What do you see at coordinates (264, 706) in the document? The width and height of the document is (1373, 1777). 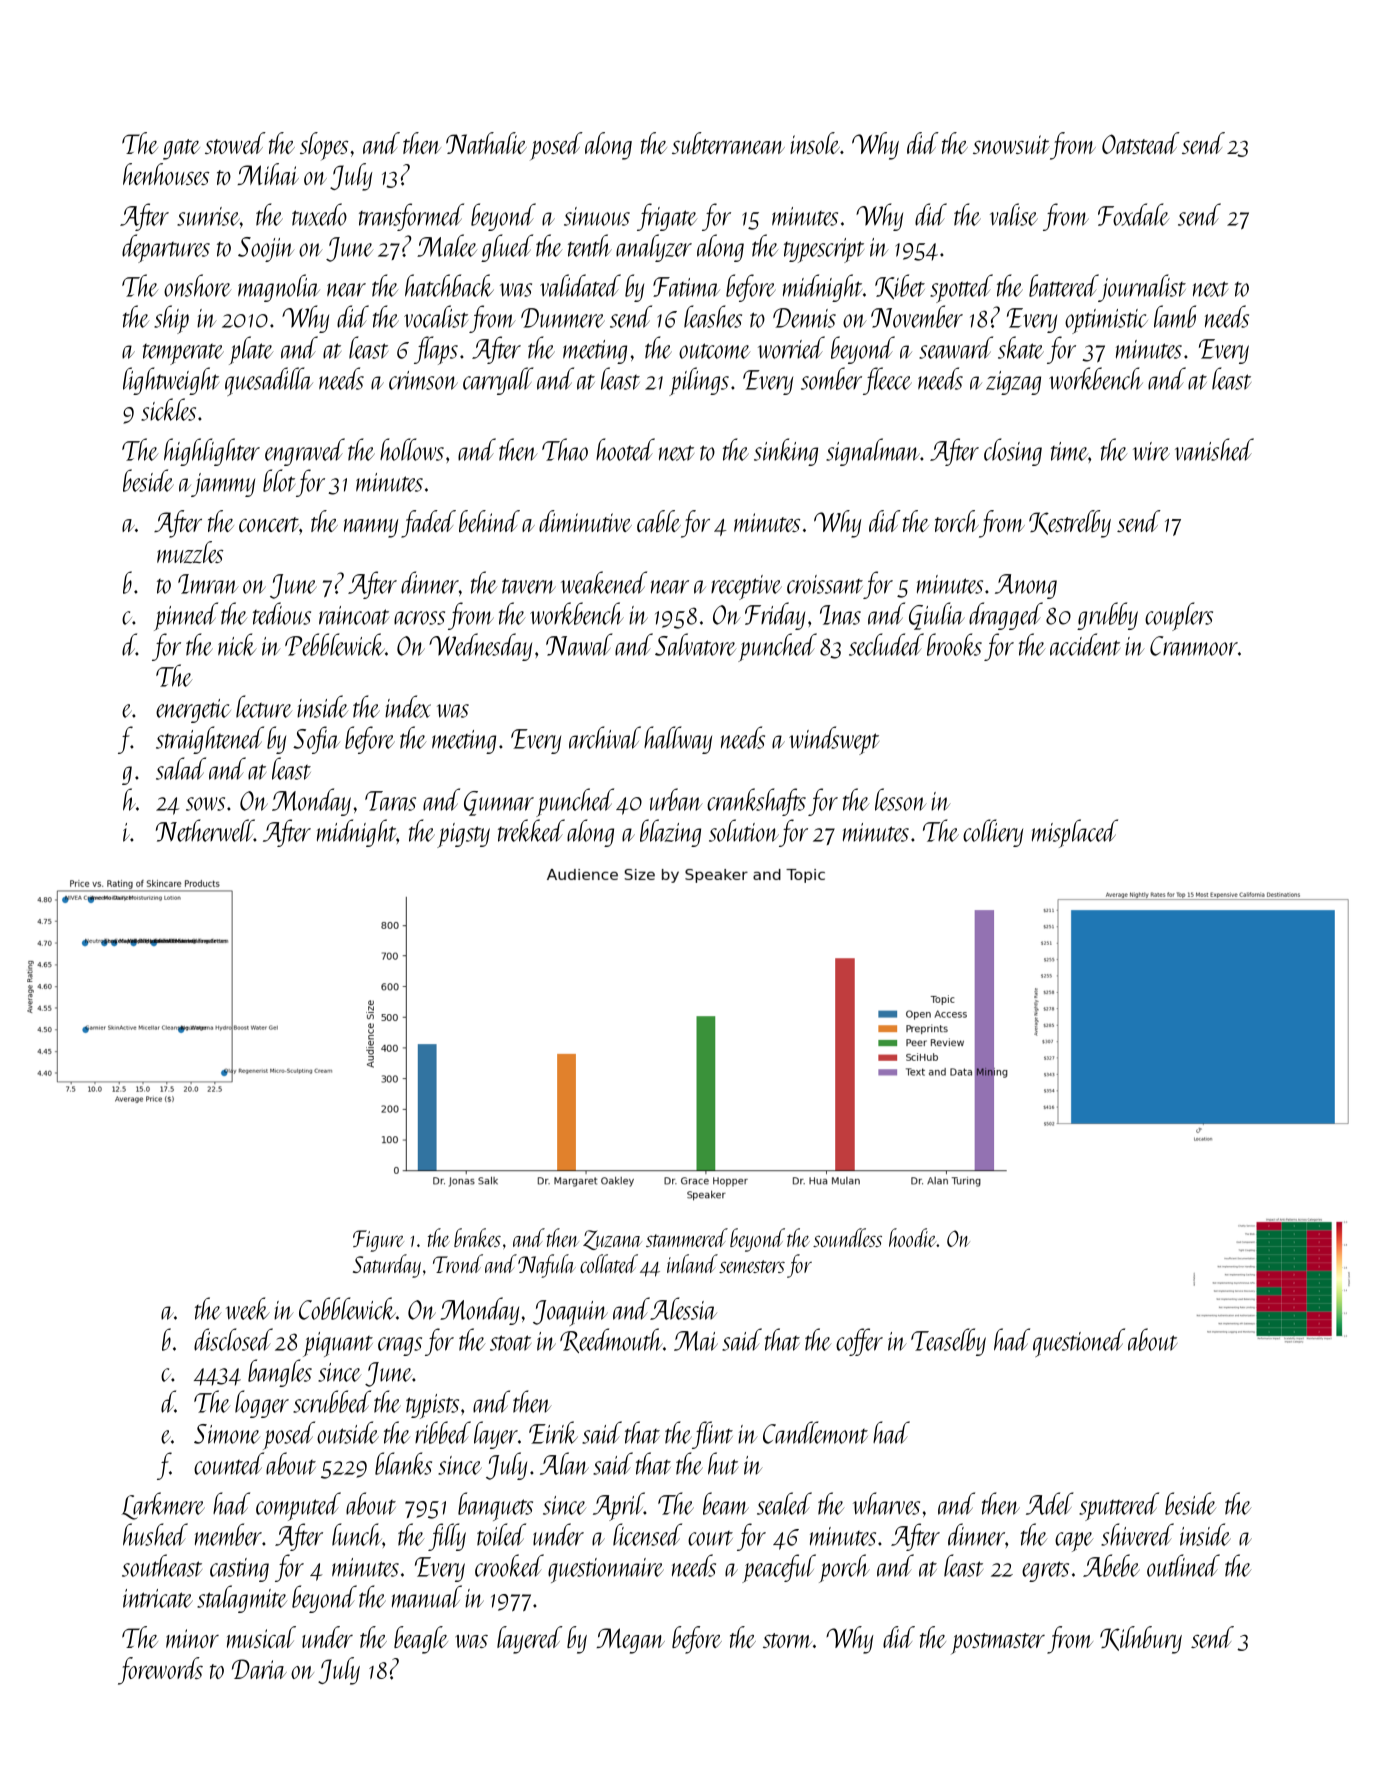 I see `lecture` at bounding box center [264, 706].
